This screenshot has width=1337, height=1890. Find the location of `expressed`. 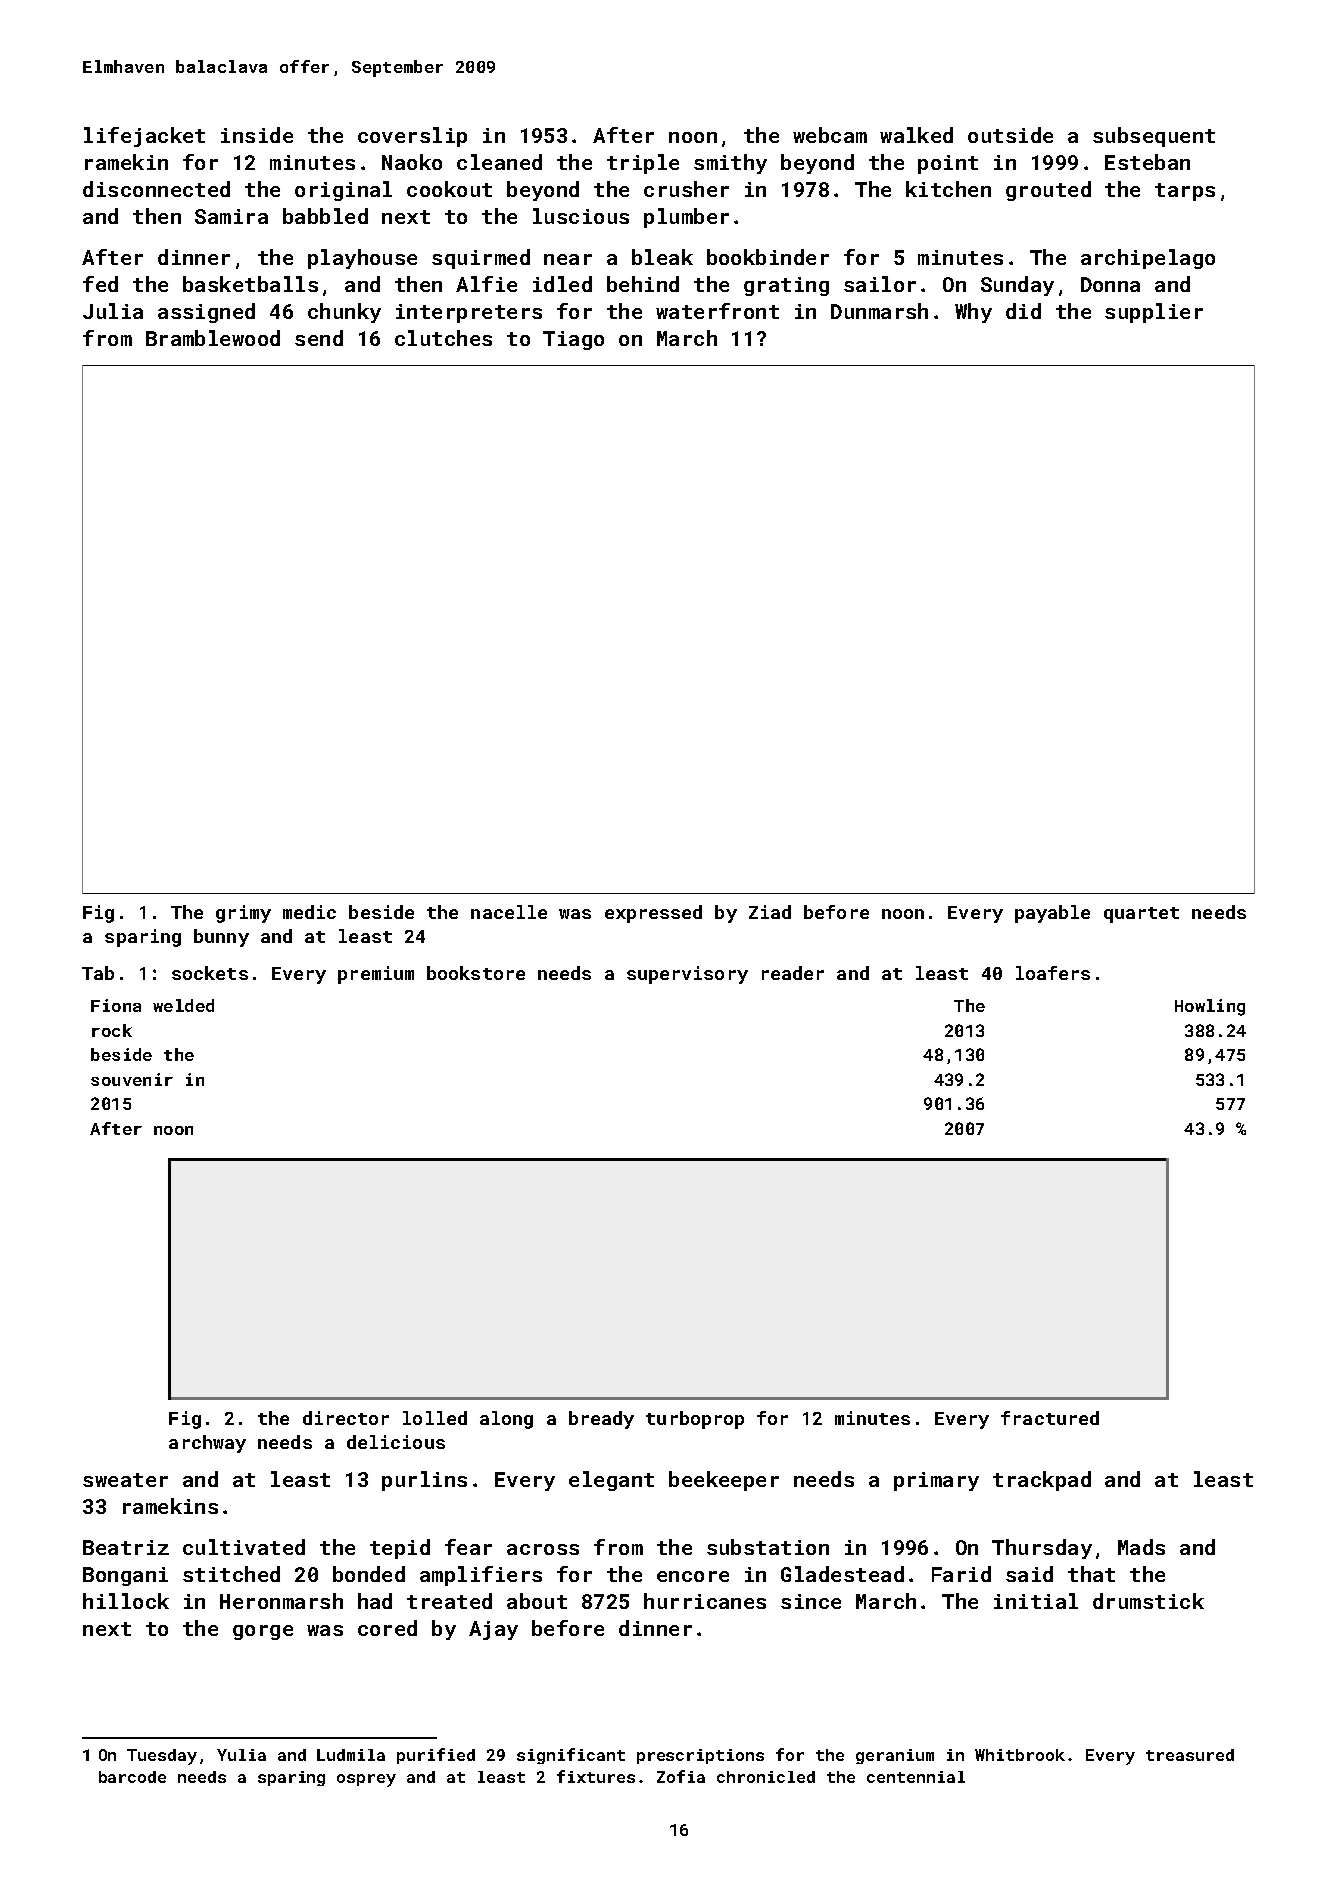

expressed is located at coordinates (653, 914).
